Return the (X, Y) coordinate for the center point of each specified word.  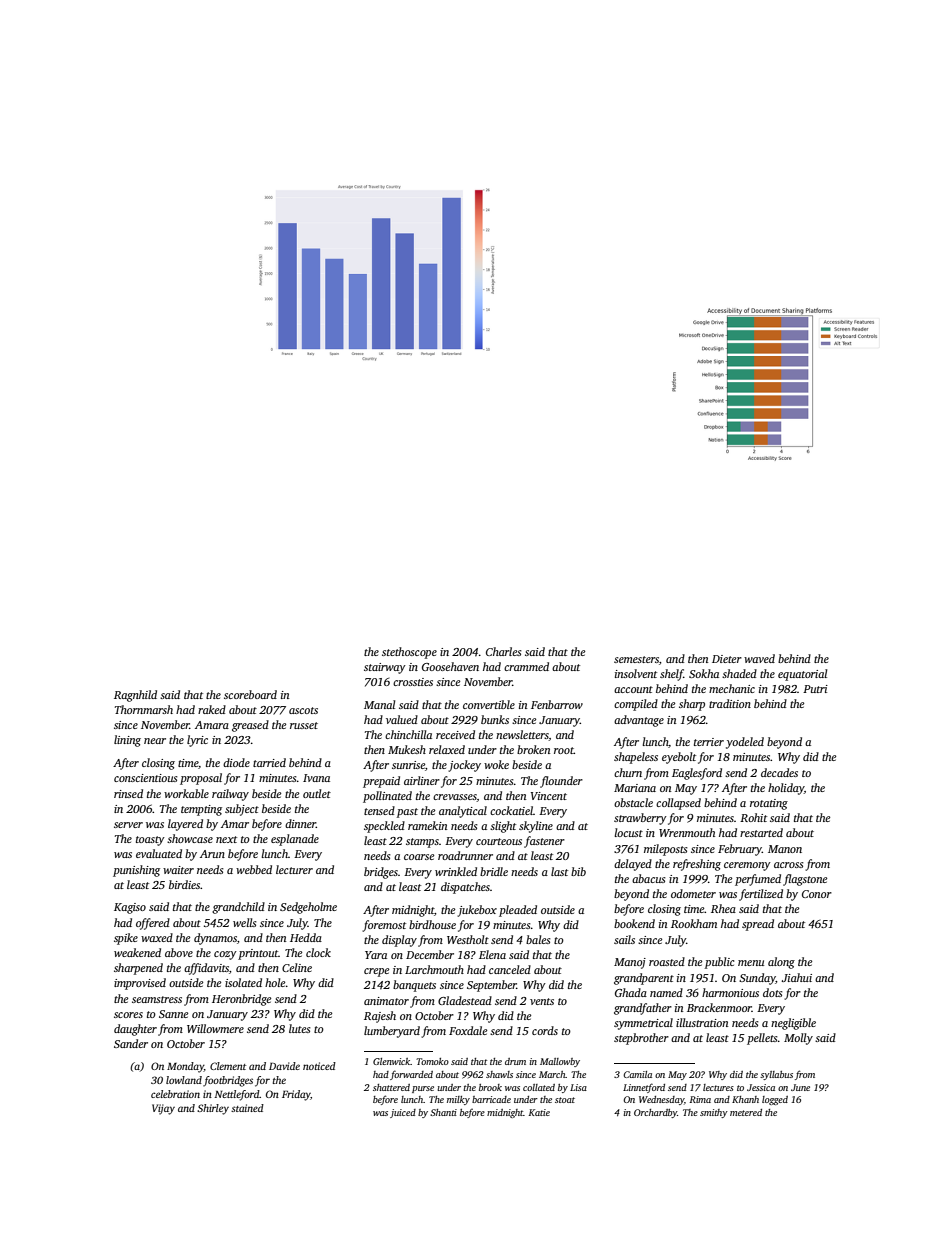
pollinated (387, 797)
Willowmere (215, 1028)
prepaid (381, 782)
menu (751, 963)
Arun (212, 854)
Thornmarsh (144, 709)
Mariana (635, 788)
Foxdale (468, 1030)
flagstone (805, 880)
